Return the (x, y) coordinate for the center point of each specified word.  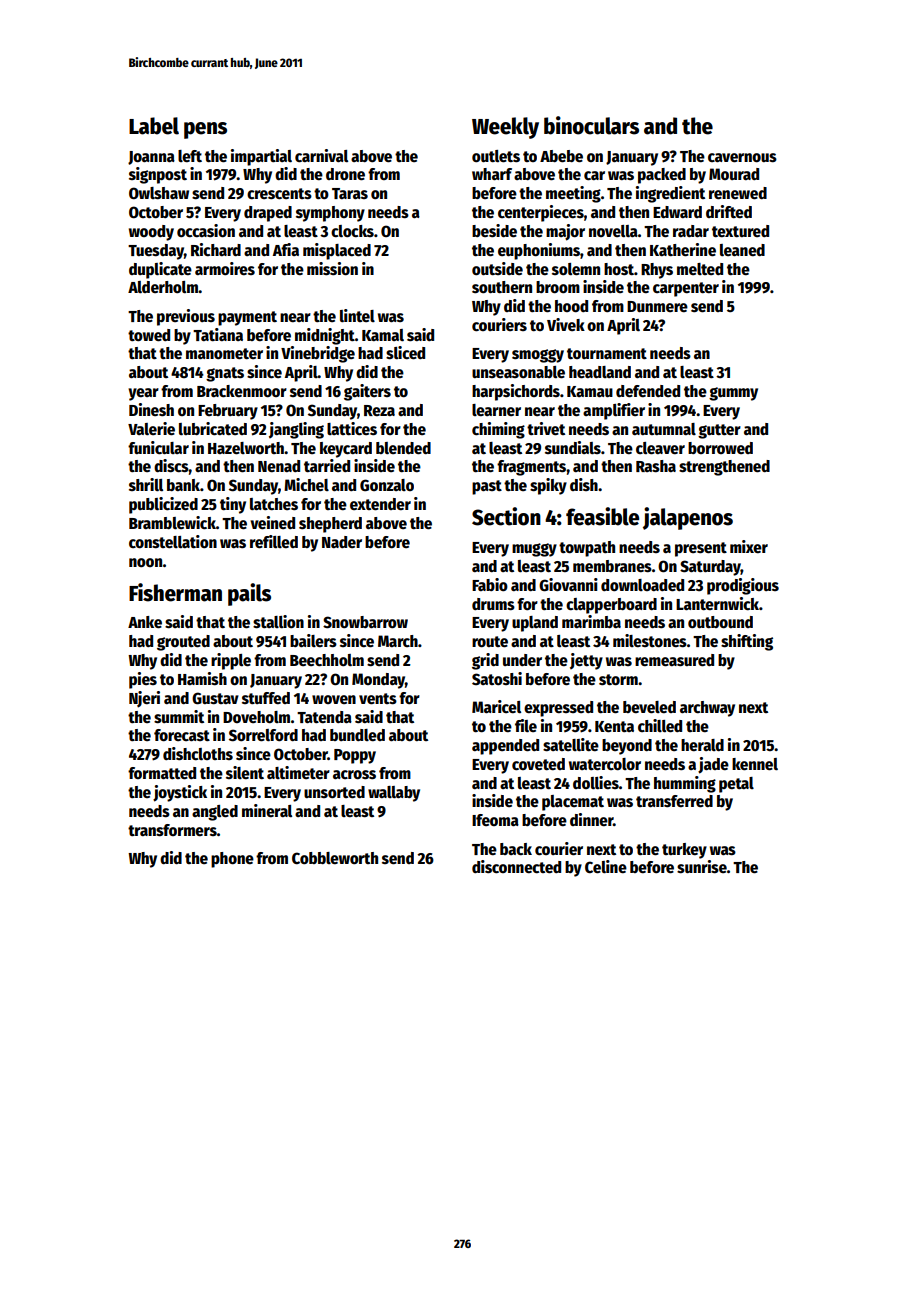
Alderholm (163, 287)
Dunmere (657, 306)
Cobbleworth (335, 858)
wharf (492, 174)
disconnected (516, 867)
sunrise (702, 866)
